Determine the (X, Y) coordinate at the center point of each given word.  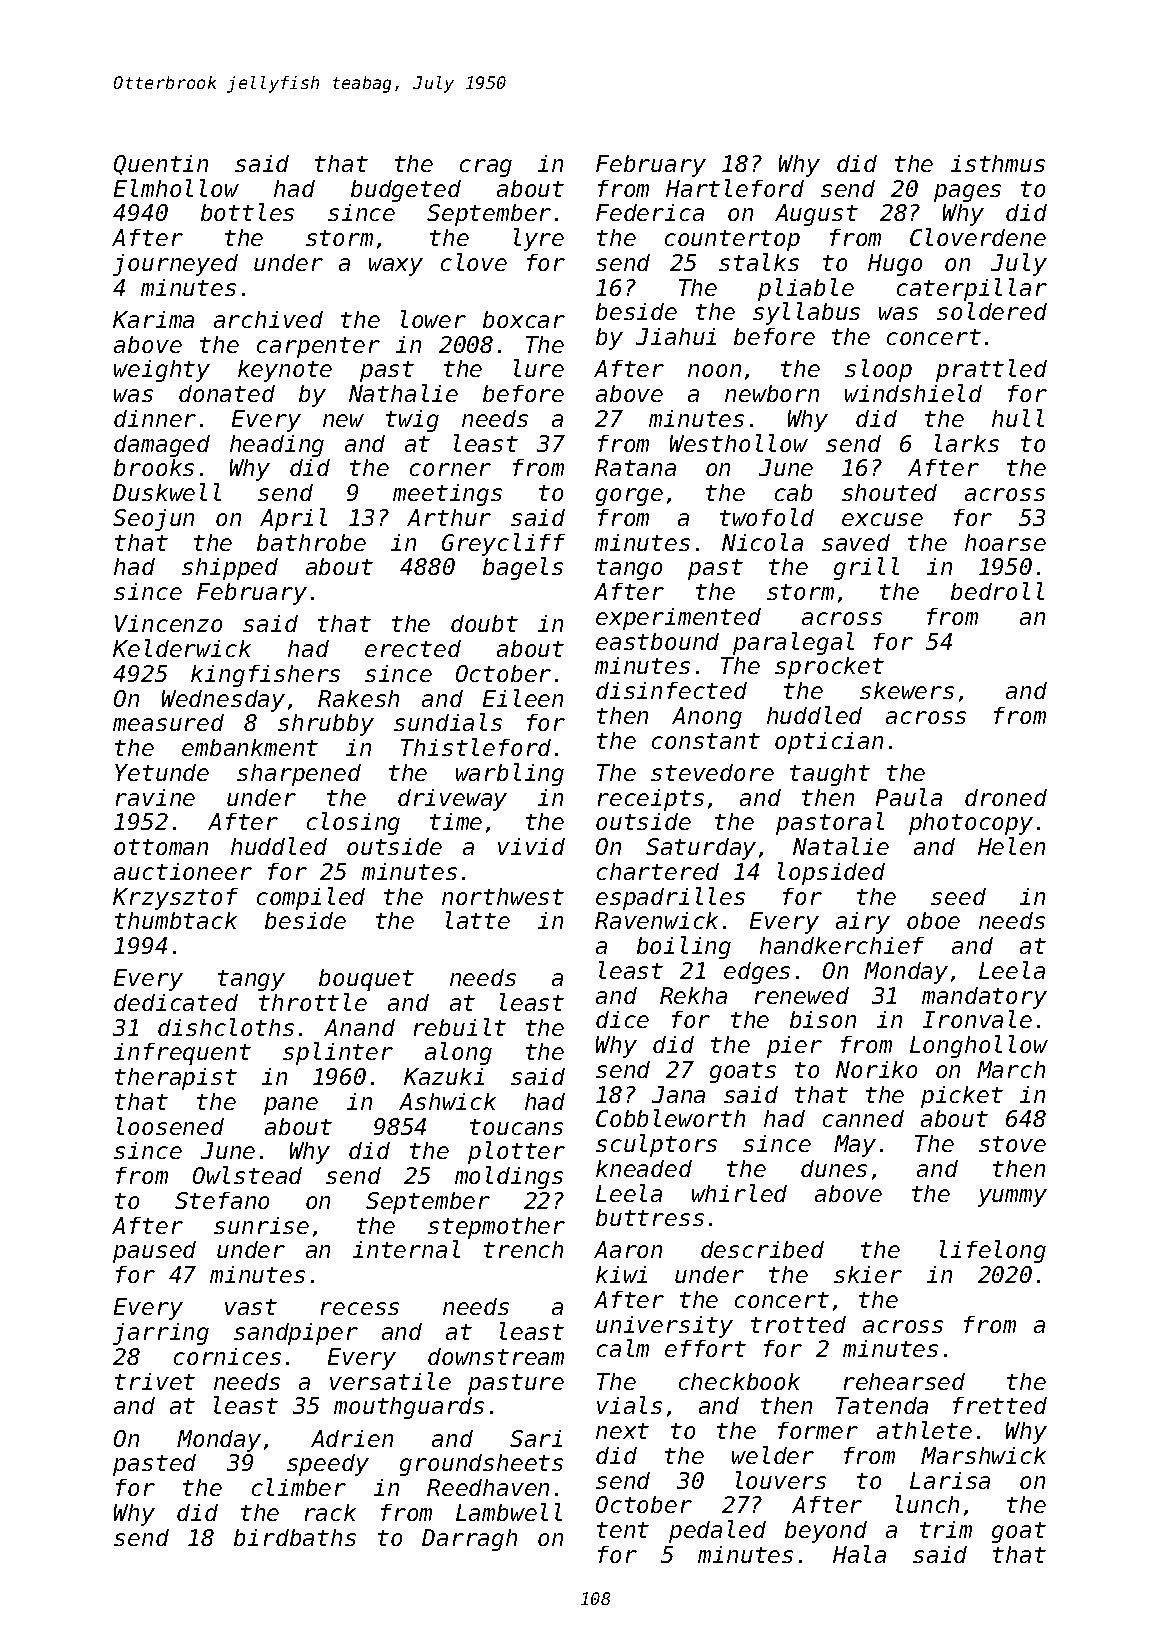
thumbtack (176, 920)
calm (623, 1348)
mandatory (984, 998)
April (293, 519)
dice (622, 1019)
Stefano (222, 1200)
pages (967, 193)
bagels (523, 568)
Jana (678, 1094)
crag (486, 168)
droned (1006, 797)
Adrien (352, 1438)
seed (958, 896)
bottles (247, 212)
